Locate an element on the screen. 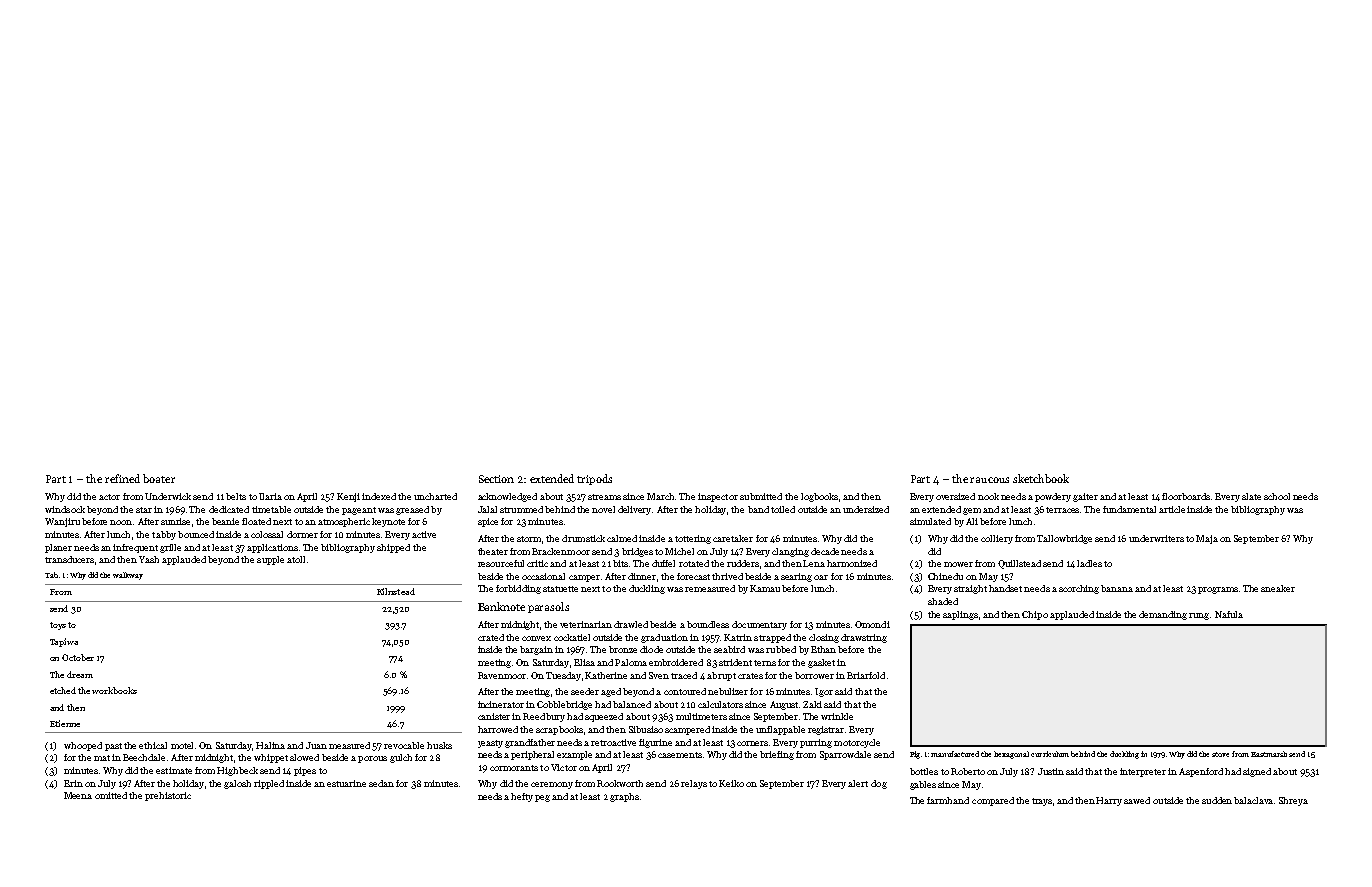 Image resolution: width=1372 pixels, height=887 pixels. graphs is located at coordinates (624, 797).
